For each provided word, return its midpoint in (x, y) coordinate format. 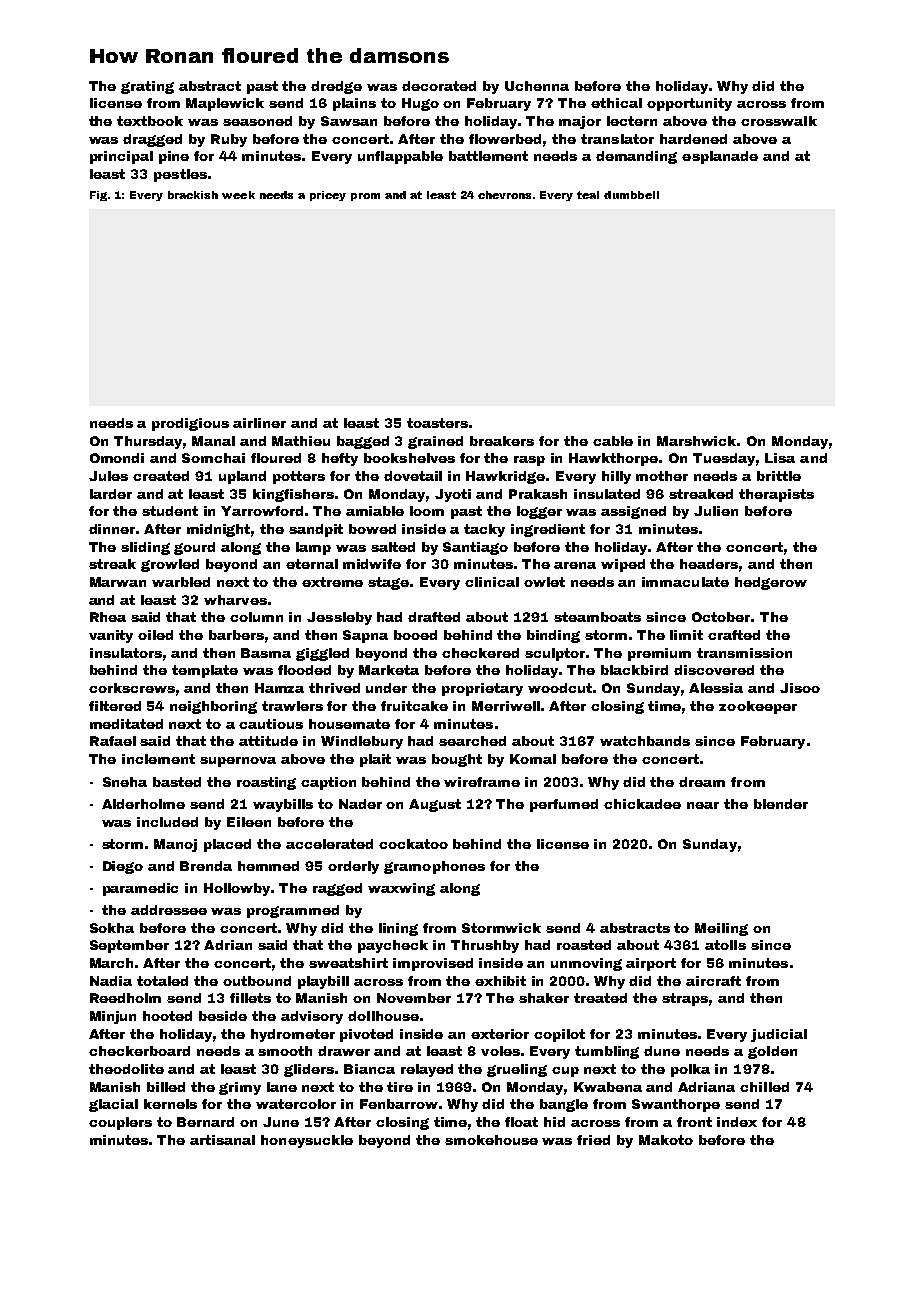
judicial (779, 1035)
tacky (484, 530)
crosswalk (779, 121)
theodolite (126, 1069)
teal (588, 195)
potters (299, 477)
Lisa (780, 458)
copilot (559, 1035)
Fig (98, 196)
